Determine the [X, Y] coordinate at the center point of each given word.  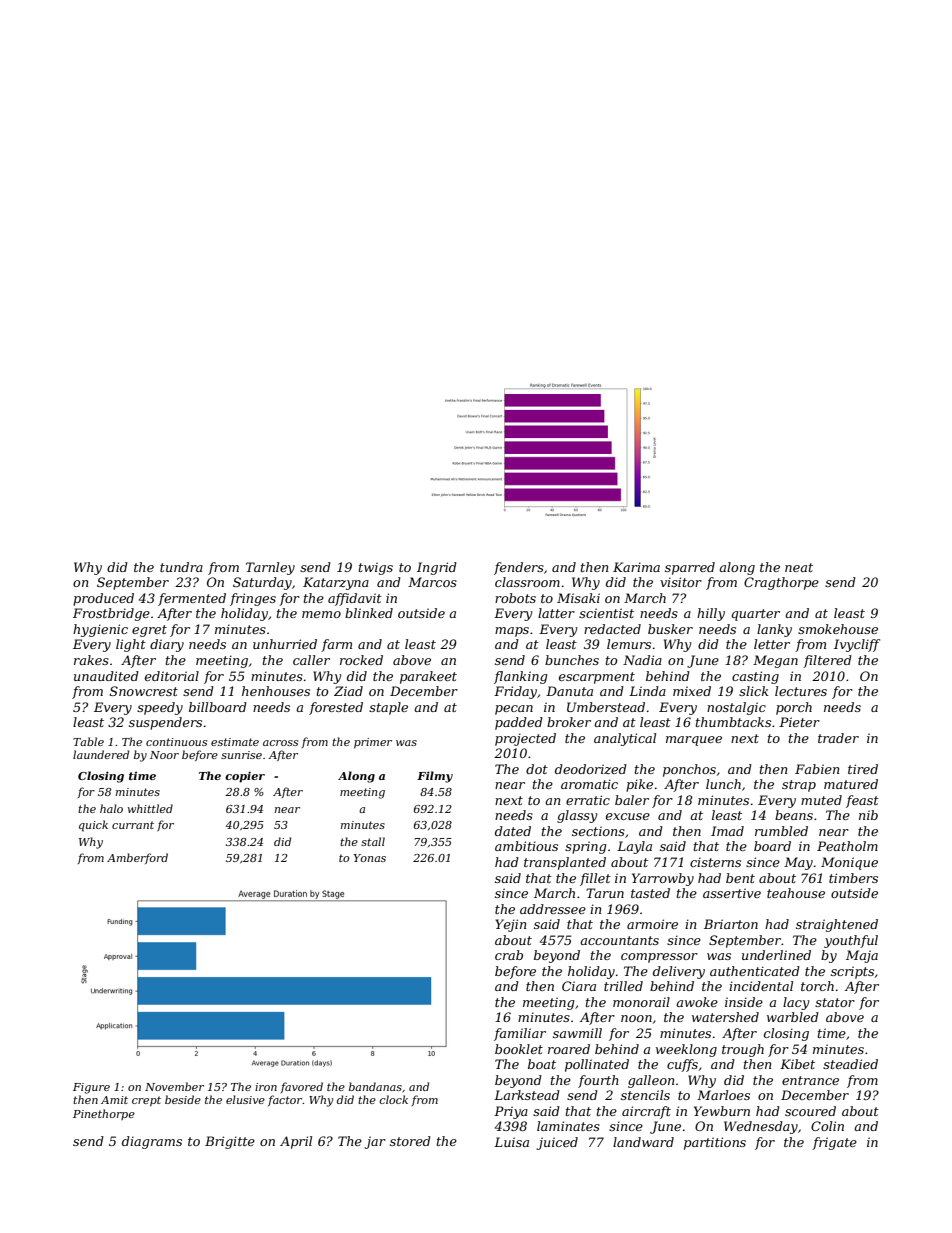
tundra [181, 567]
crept [146, 1101]
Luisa [511, 1142]
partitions [715, 1143]
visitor [681, 582]
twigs [376, 568]
